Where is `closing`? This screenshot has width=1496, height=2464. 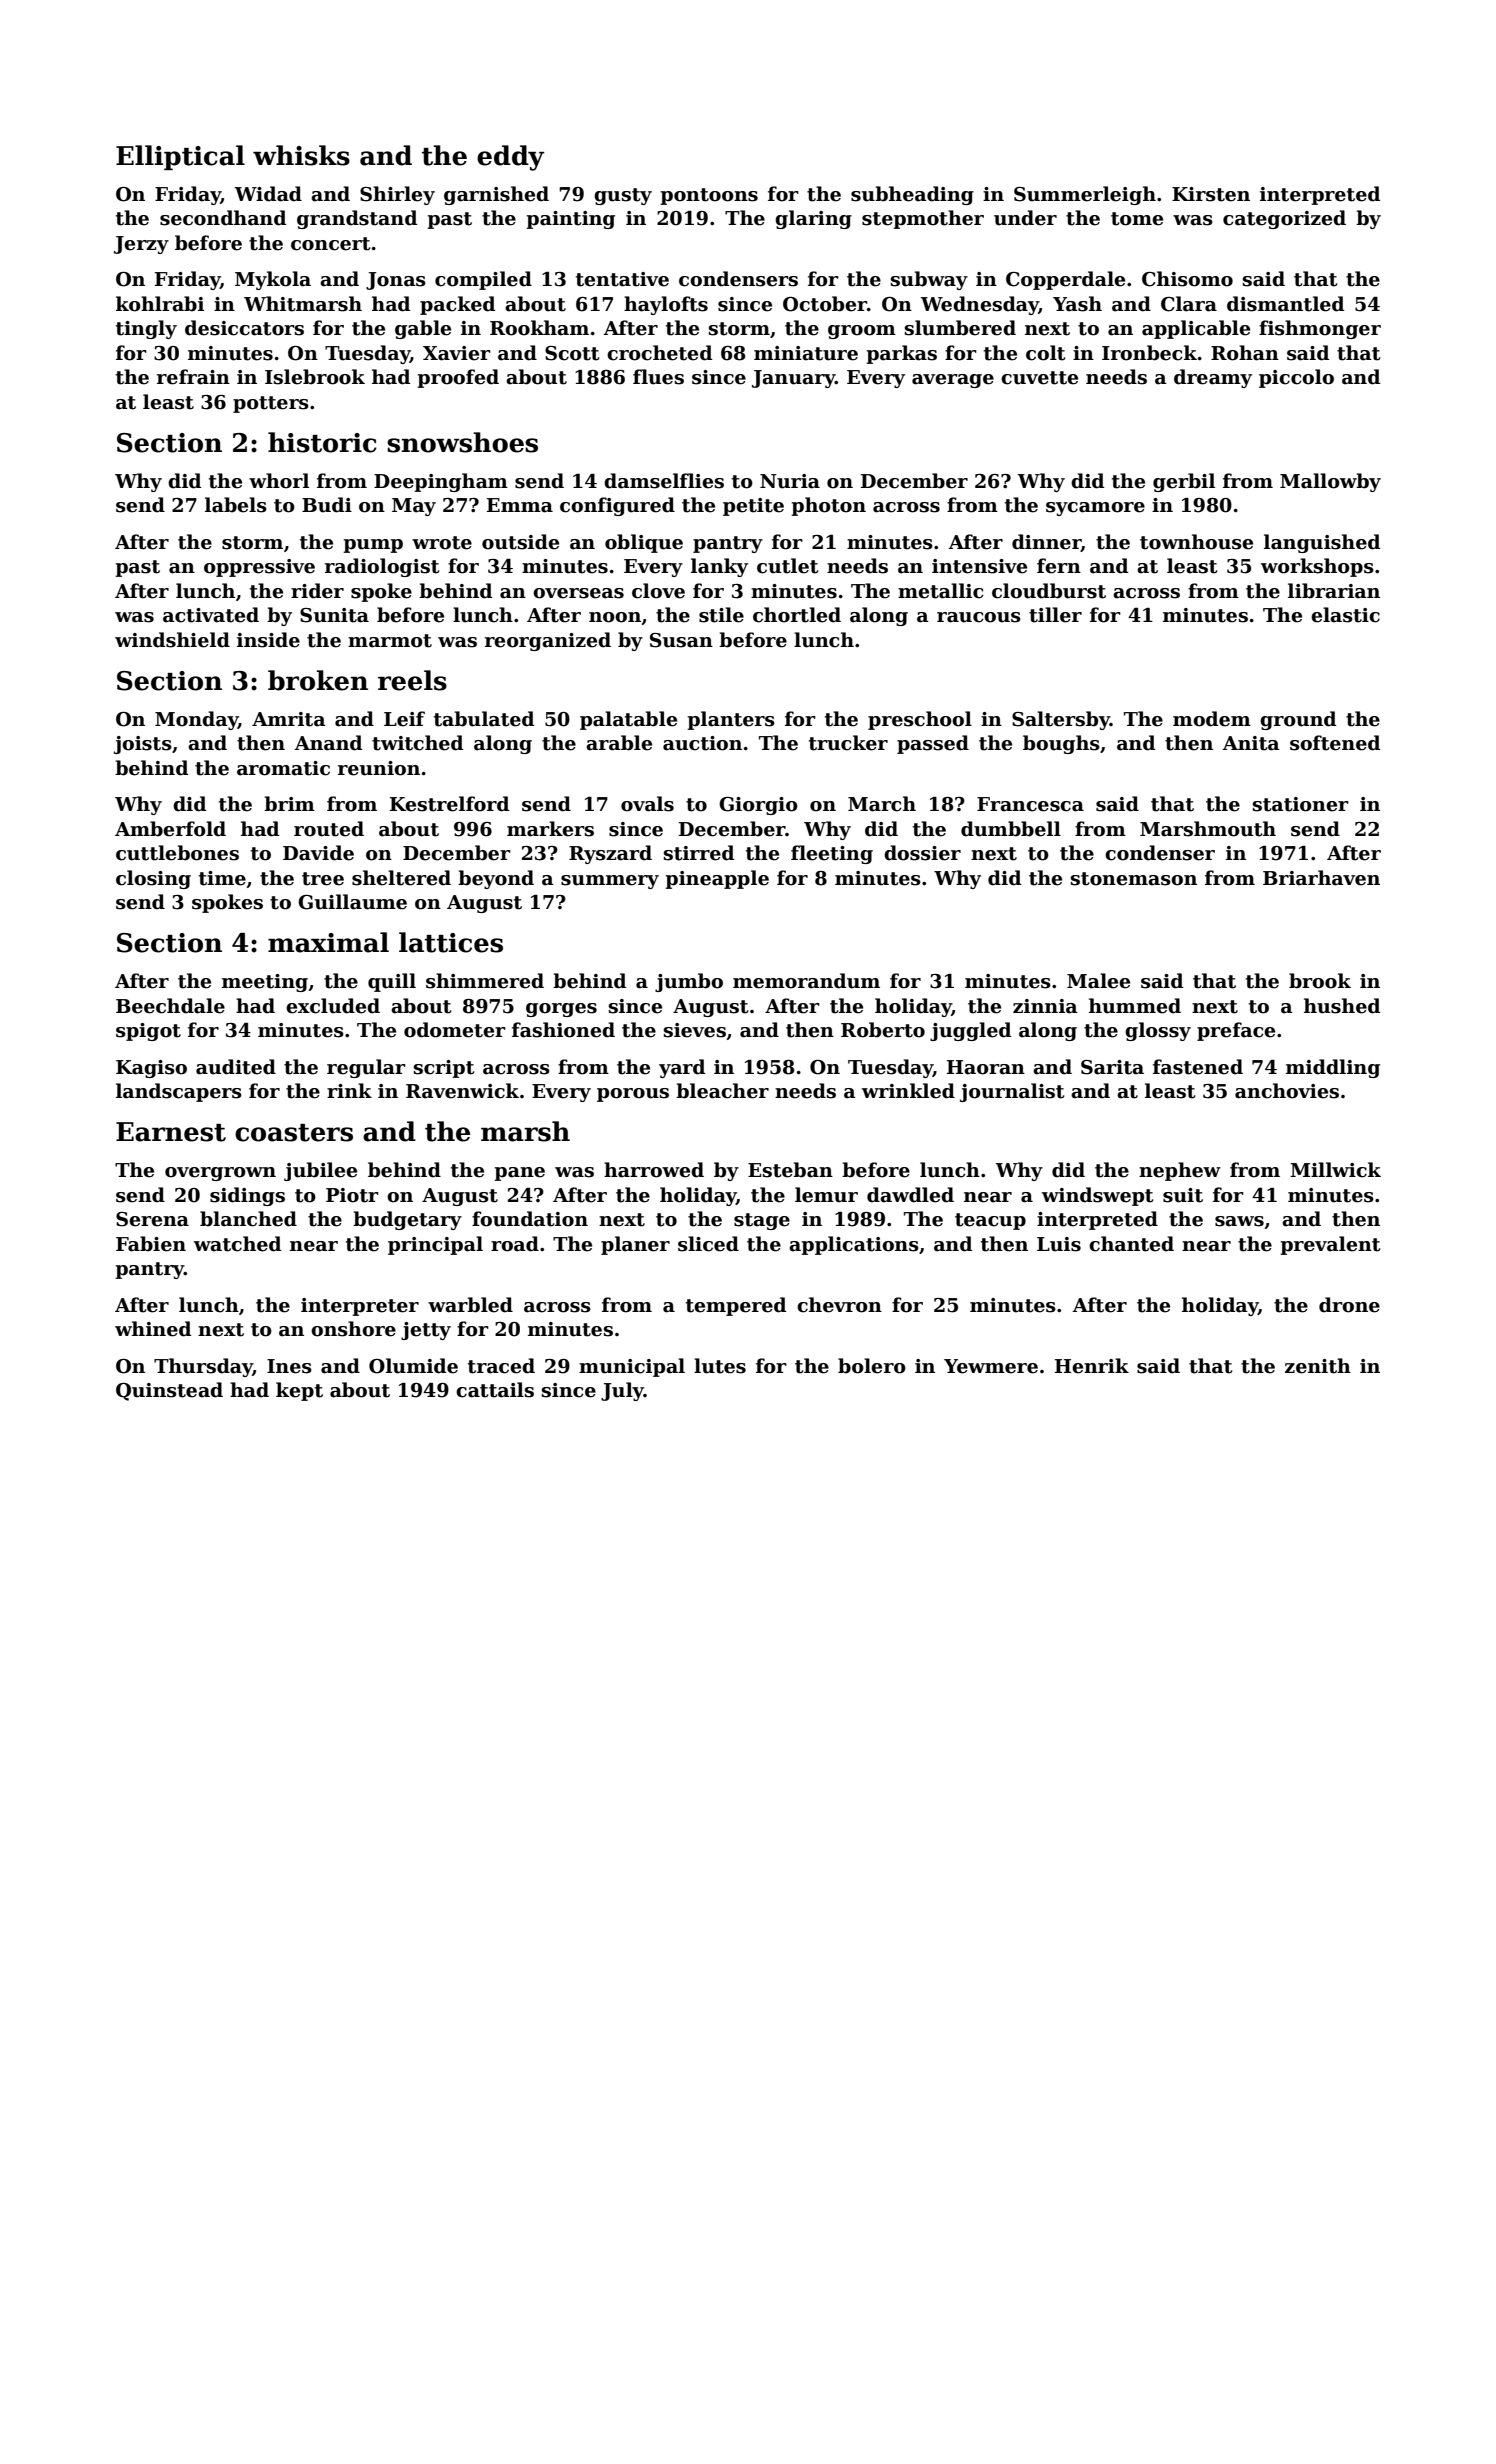 closing is located at coordinates (153, 879).
